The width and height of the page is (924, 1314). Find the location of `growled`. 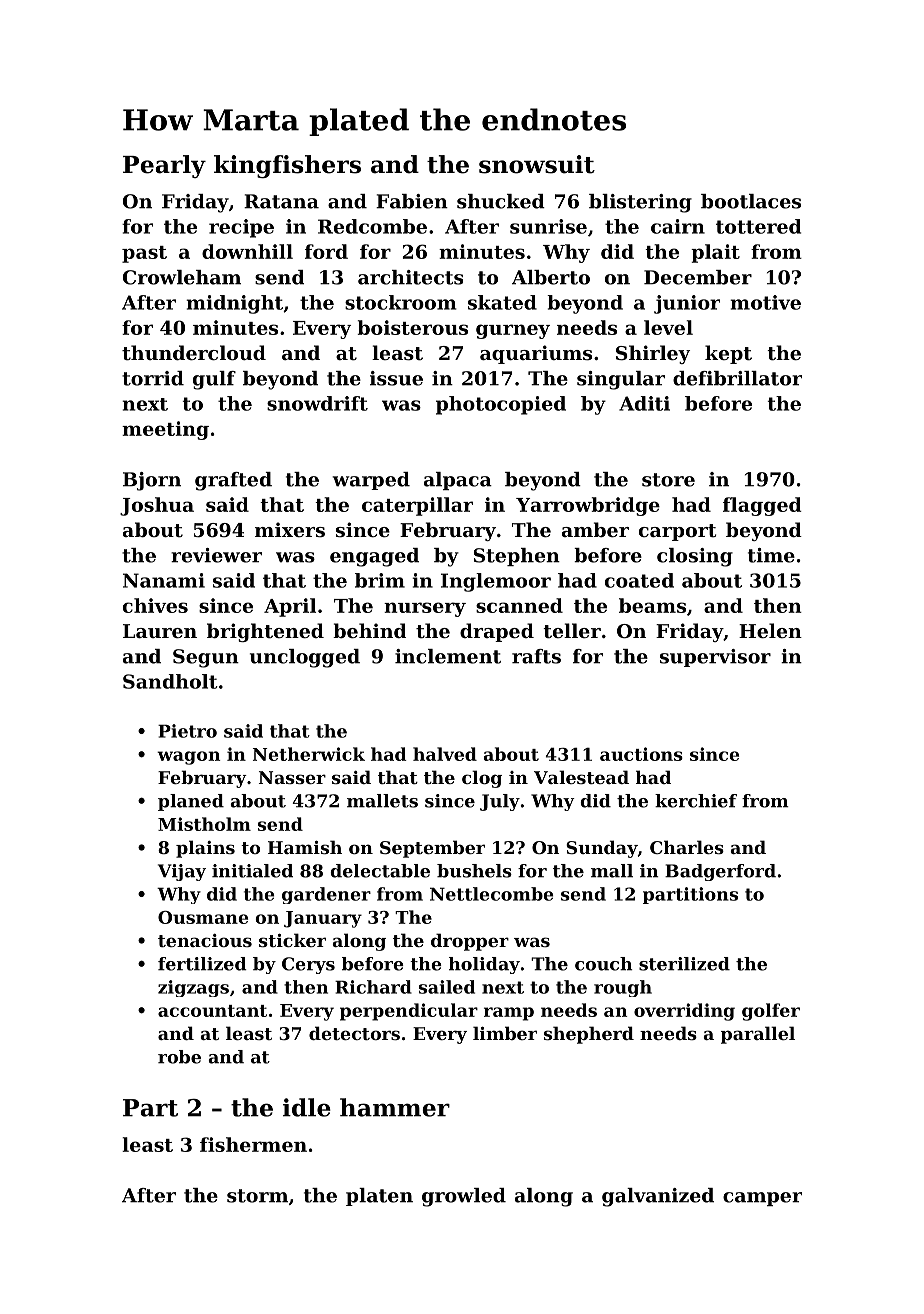

growled is located at coordinates (464, 1197).
